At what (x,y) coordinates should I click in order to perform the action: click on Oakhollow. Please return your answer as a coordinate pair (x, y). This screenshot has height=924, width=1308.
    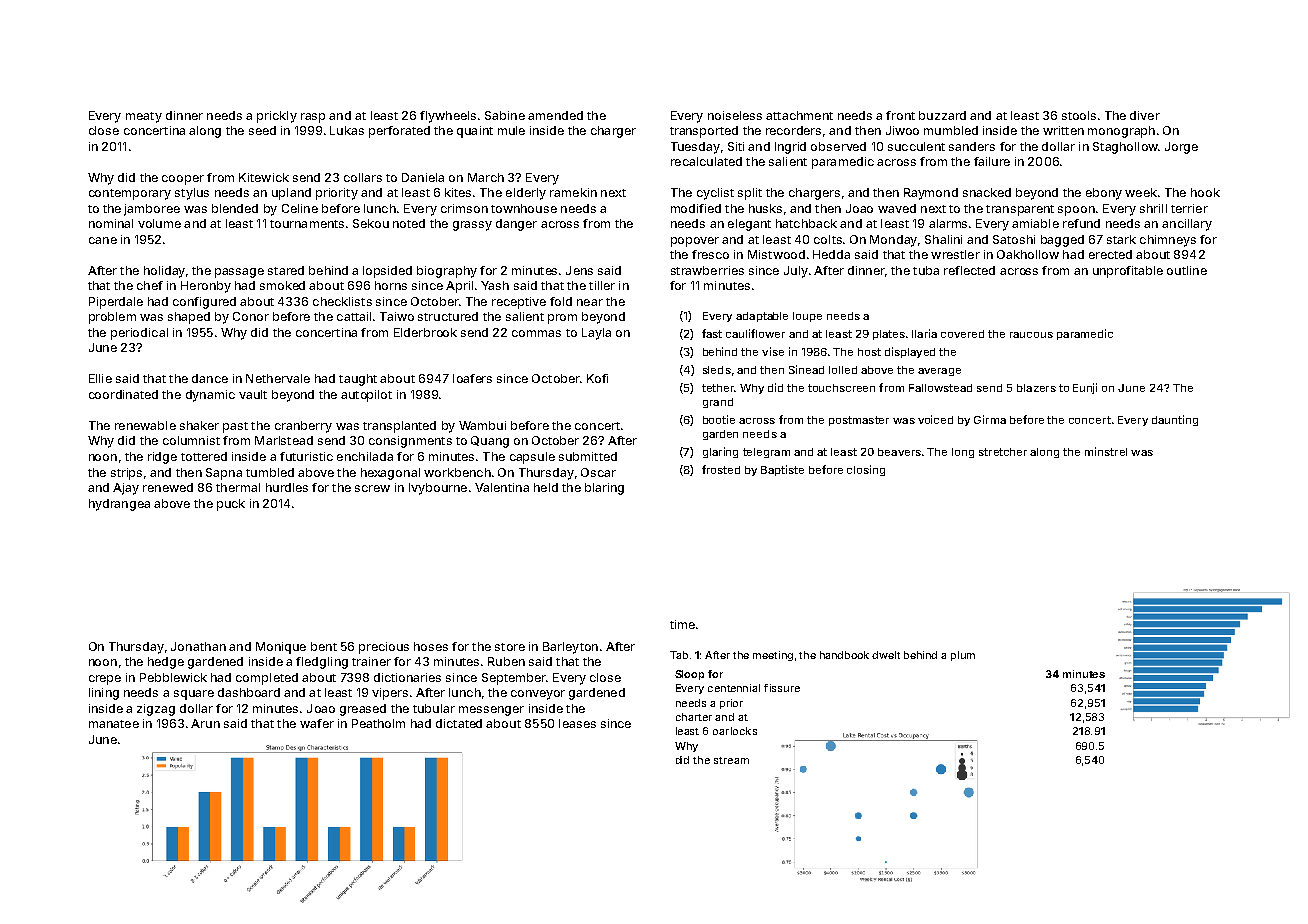
    Looking at the image, I should click on (1028, 254).
